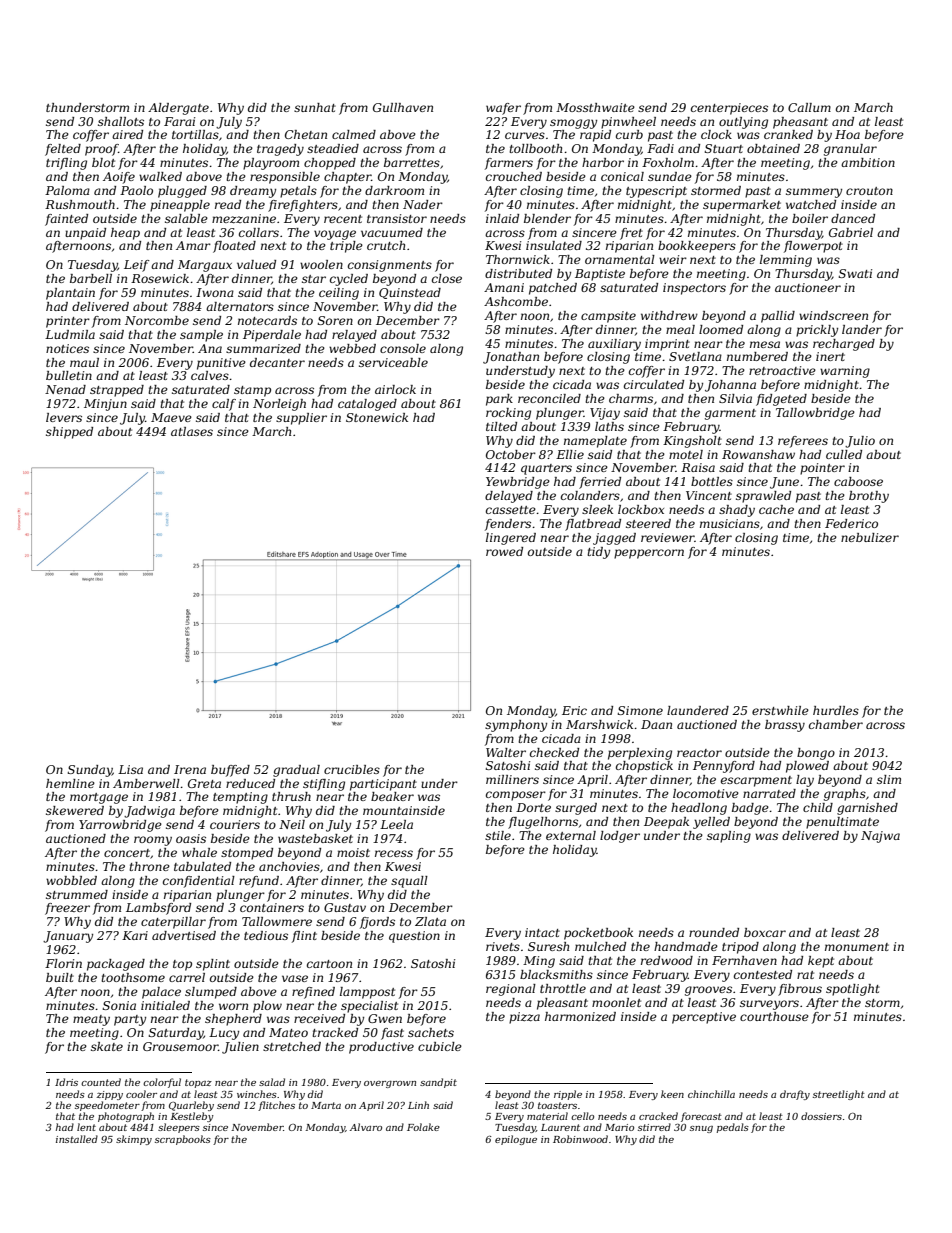 The width and height of the screenshot is (952, 1233). What do you see at coordinates (447, 278) in the screenshot?
I see `close` at bounding box center [447, 278].
